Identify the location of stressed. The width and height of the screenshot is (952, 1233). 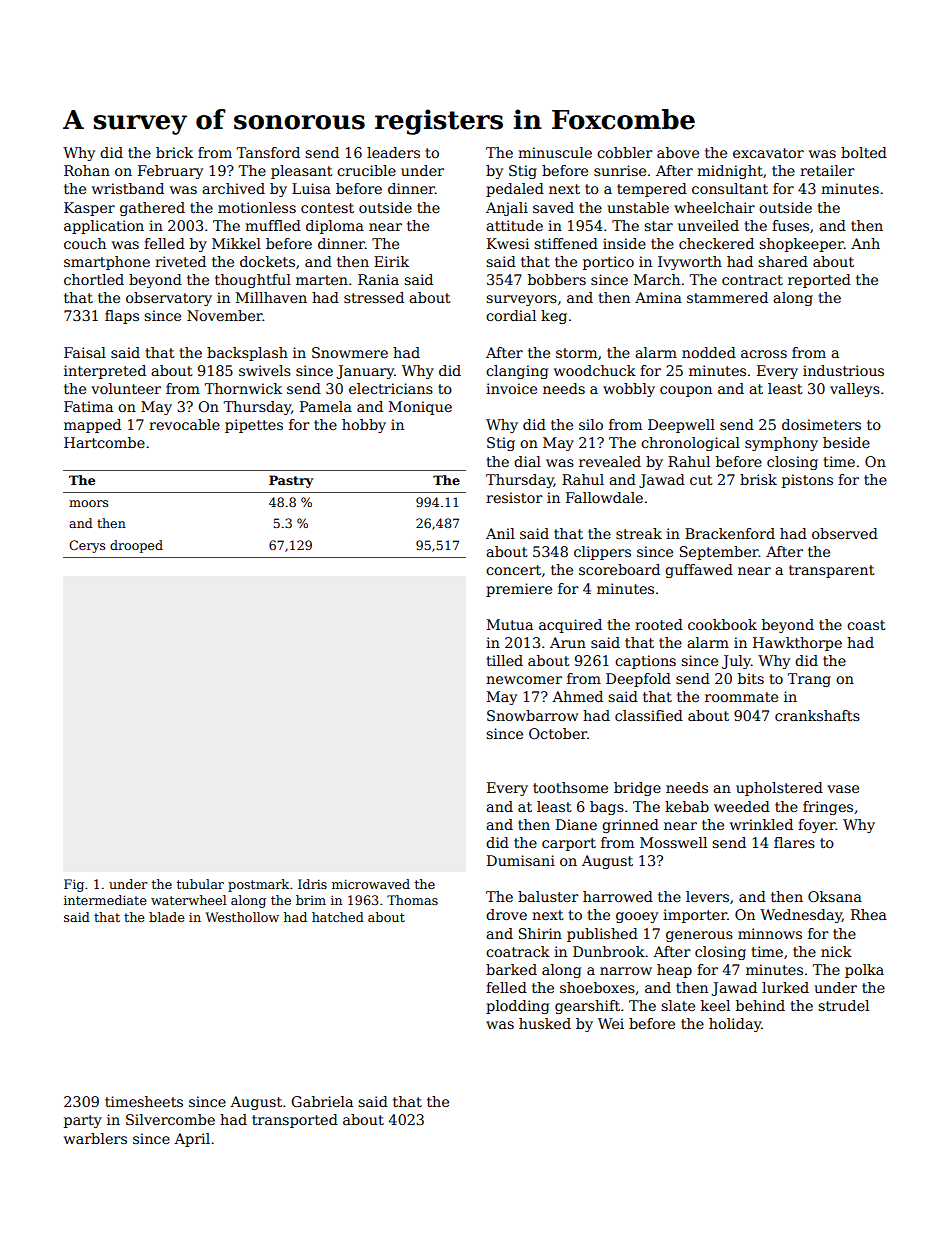
(374, 297).
